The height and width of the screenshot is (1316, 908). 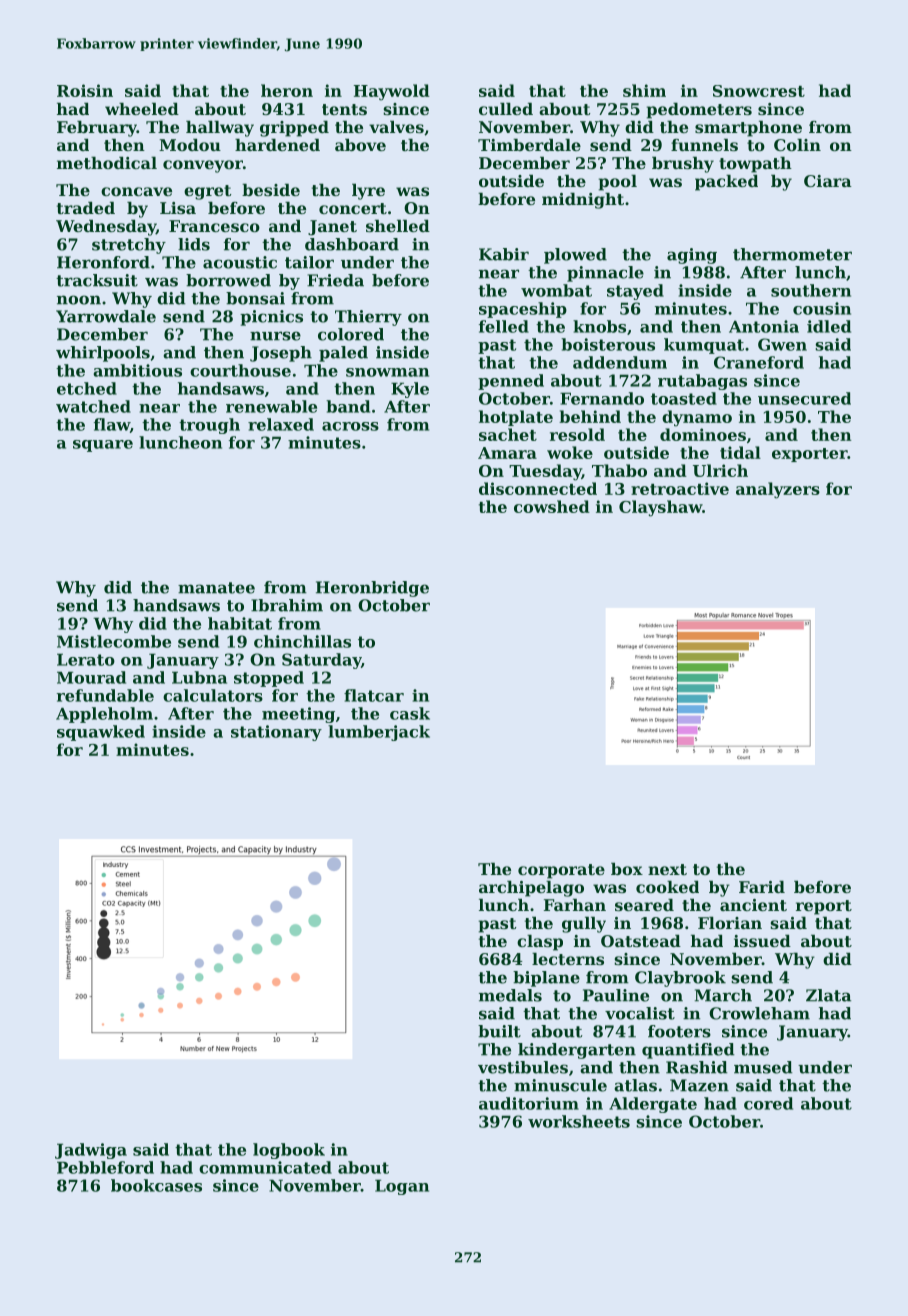 What do you see at coordinates (506, 109) in the screenshot?
I see `culled` at bounding box center [506, 109].
